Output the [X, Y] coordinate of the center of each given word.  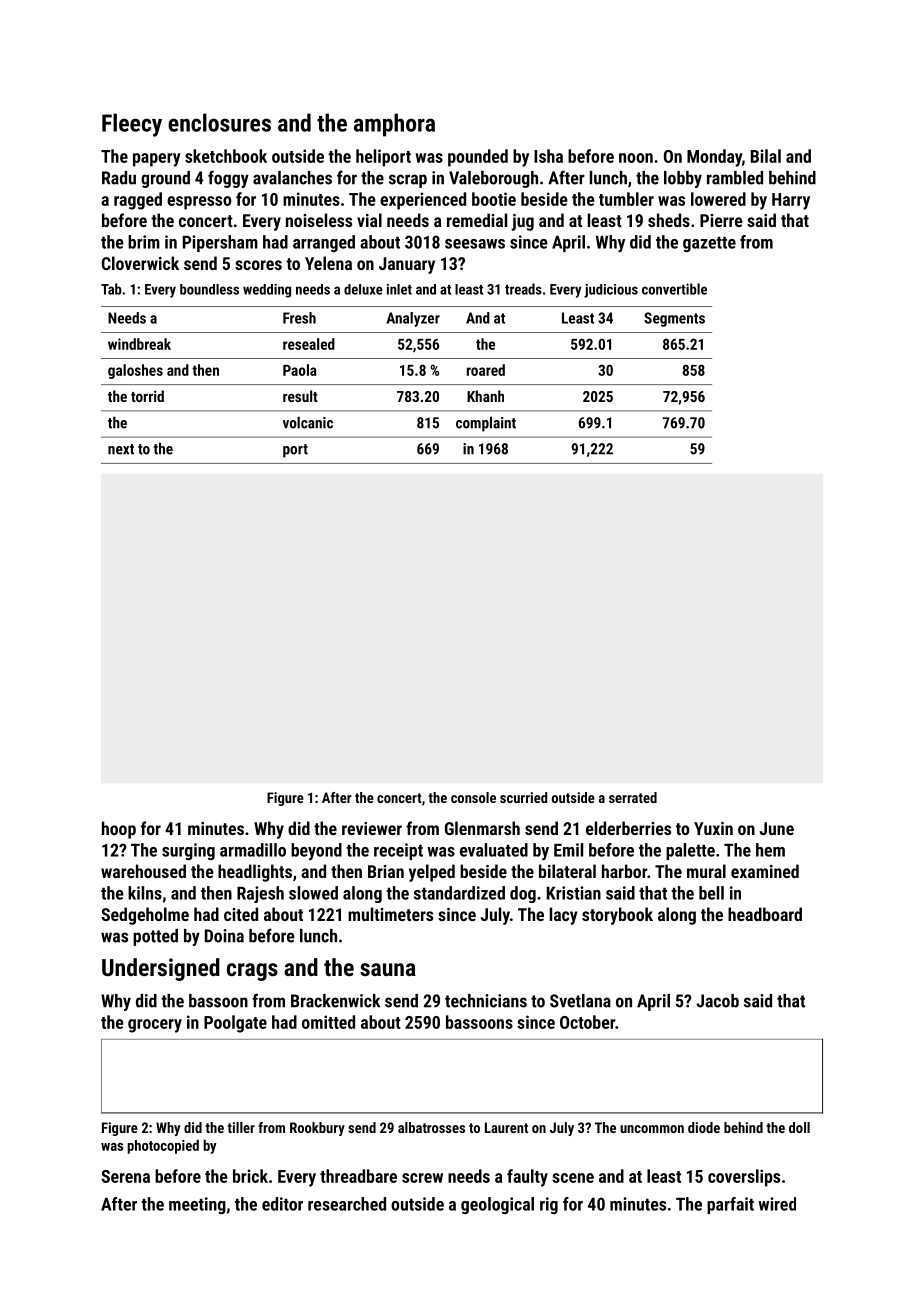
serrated [633, 797]
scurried [524, 797]
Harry [791, 201]
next [121, 449]
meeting [197, 1205]
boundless [209, 289]
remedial [477, 220]
